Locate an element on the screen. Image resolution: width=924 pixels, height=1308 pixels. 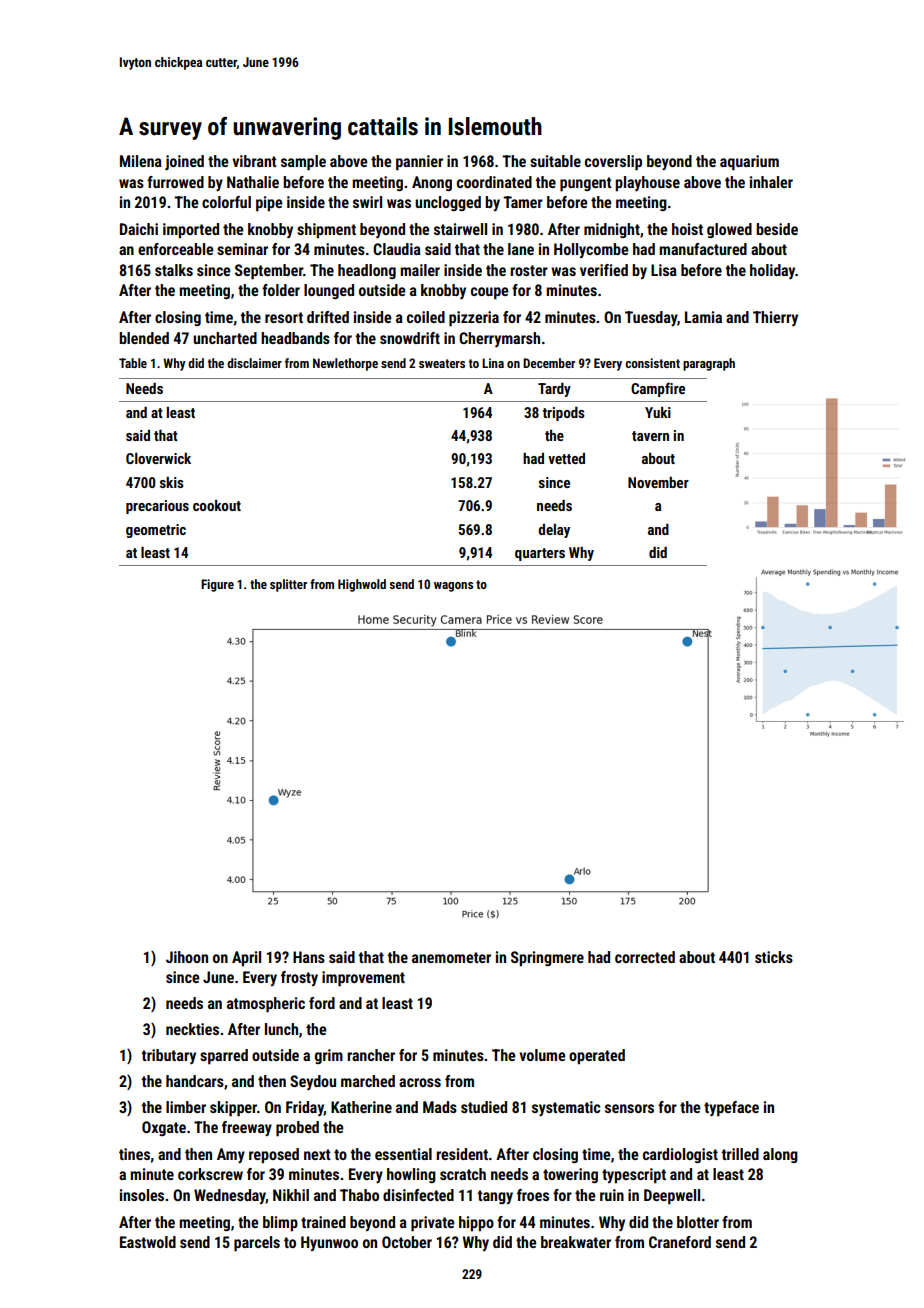
tavern is located at coordinates (650, 436).
